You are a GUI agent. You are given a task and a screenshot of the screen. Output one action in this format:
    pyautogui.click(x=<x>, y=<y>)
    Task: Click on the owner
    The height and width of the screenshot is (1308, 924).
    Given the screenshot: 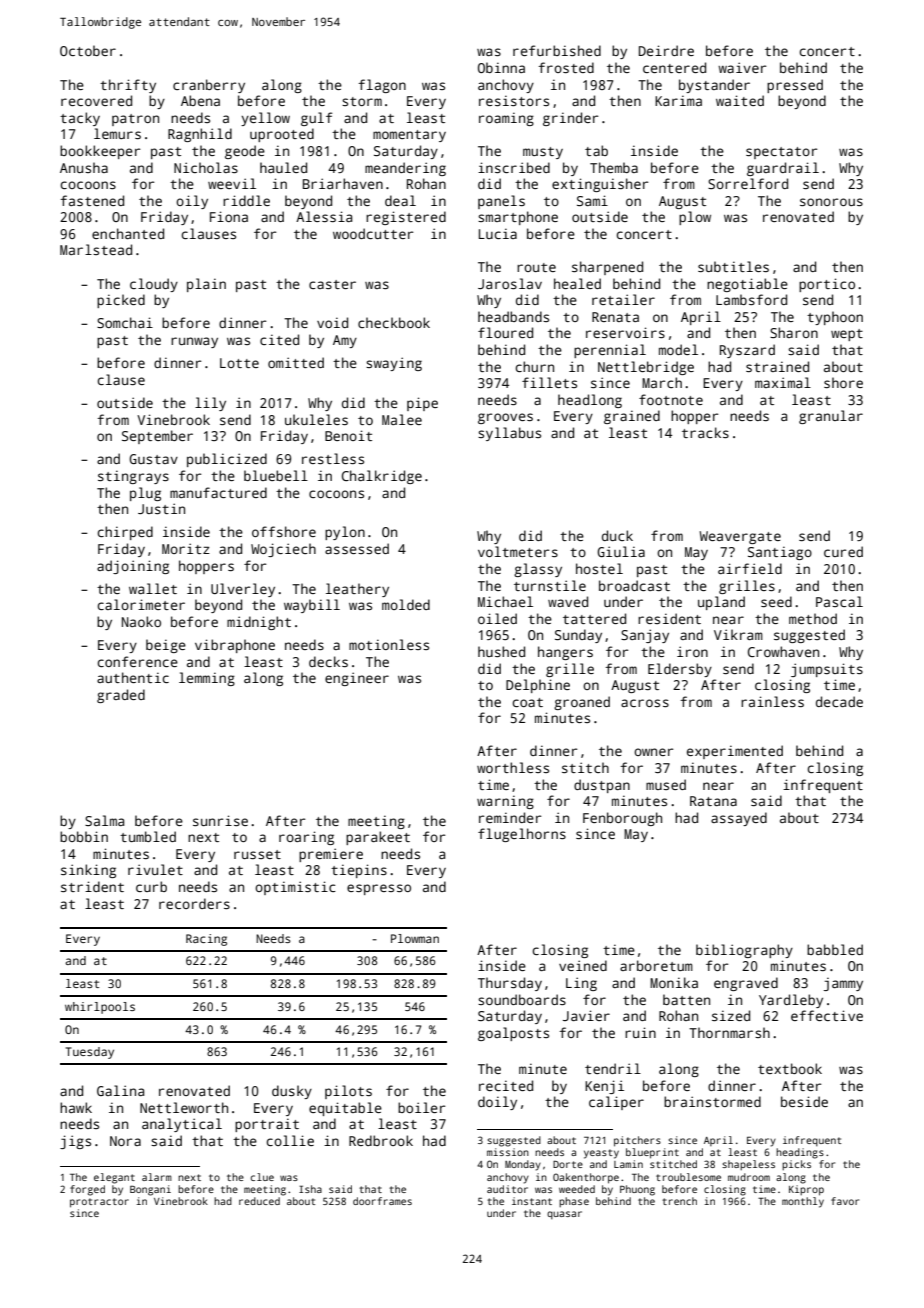 What is the action you would take?
    pyautogui.click(x=653, y=752)
